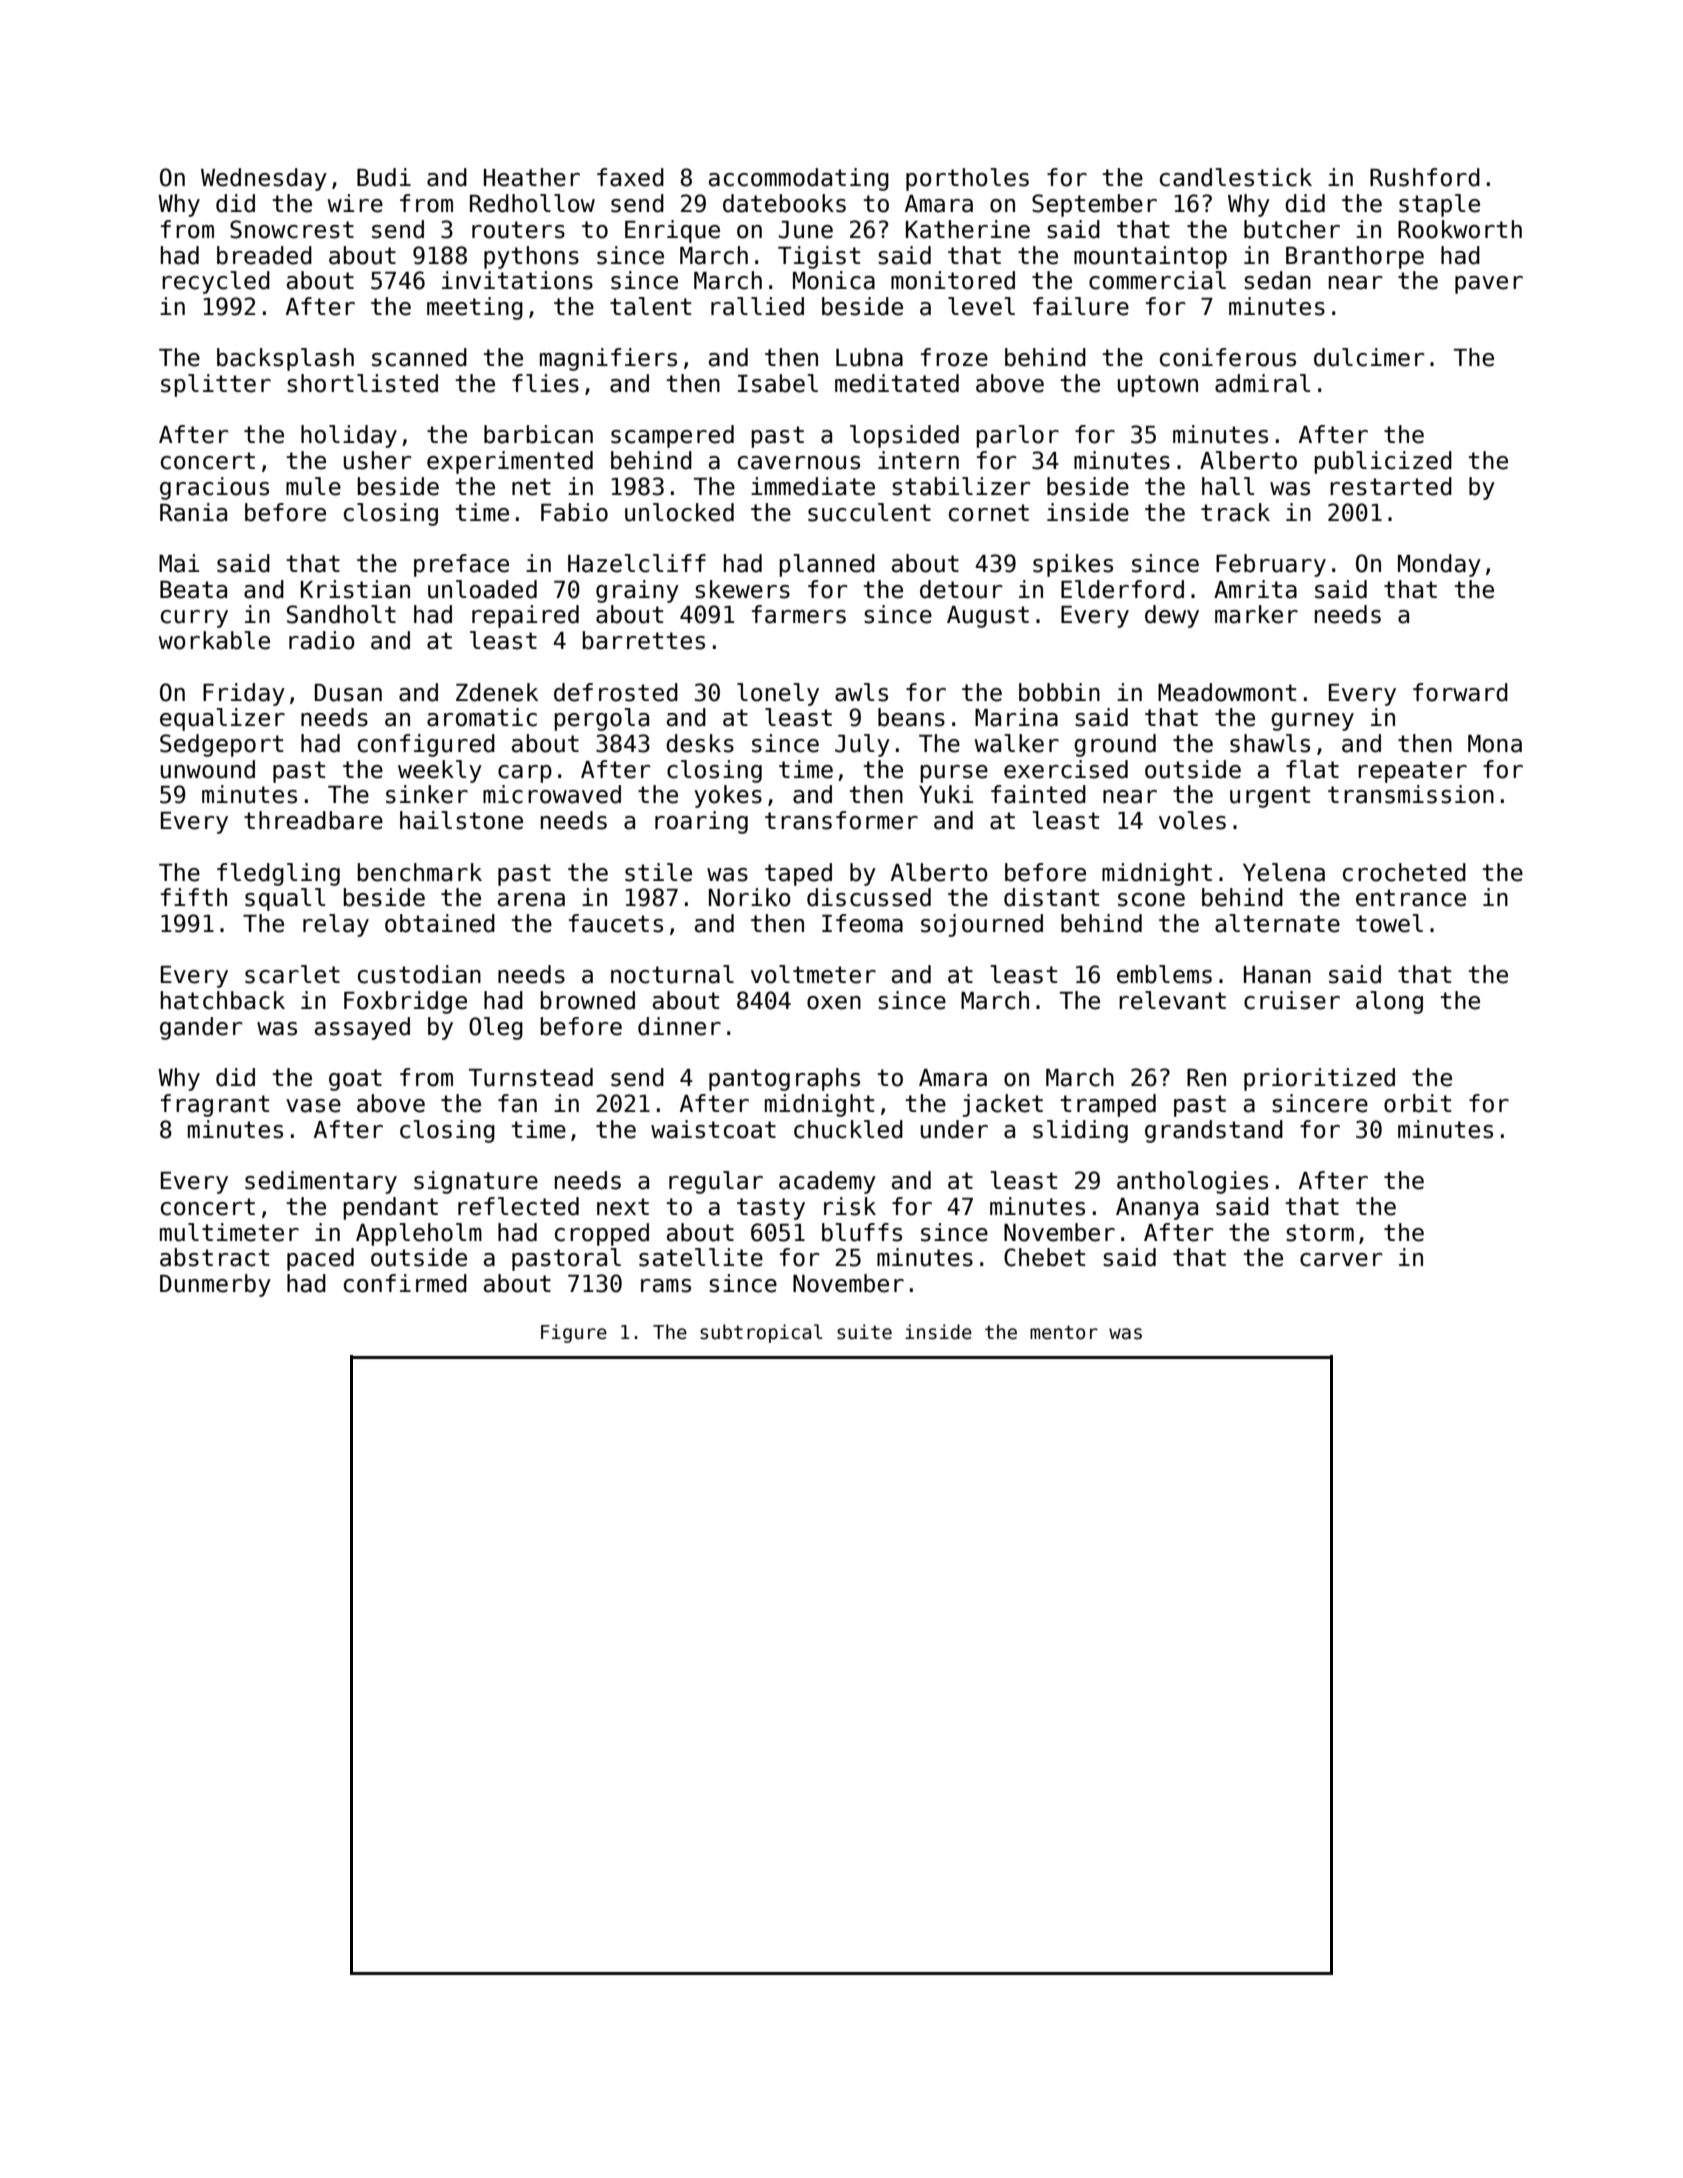  Describe the element at coordinates (967, 179) in the screenshot. I see `portholes` at that location.
